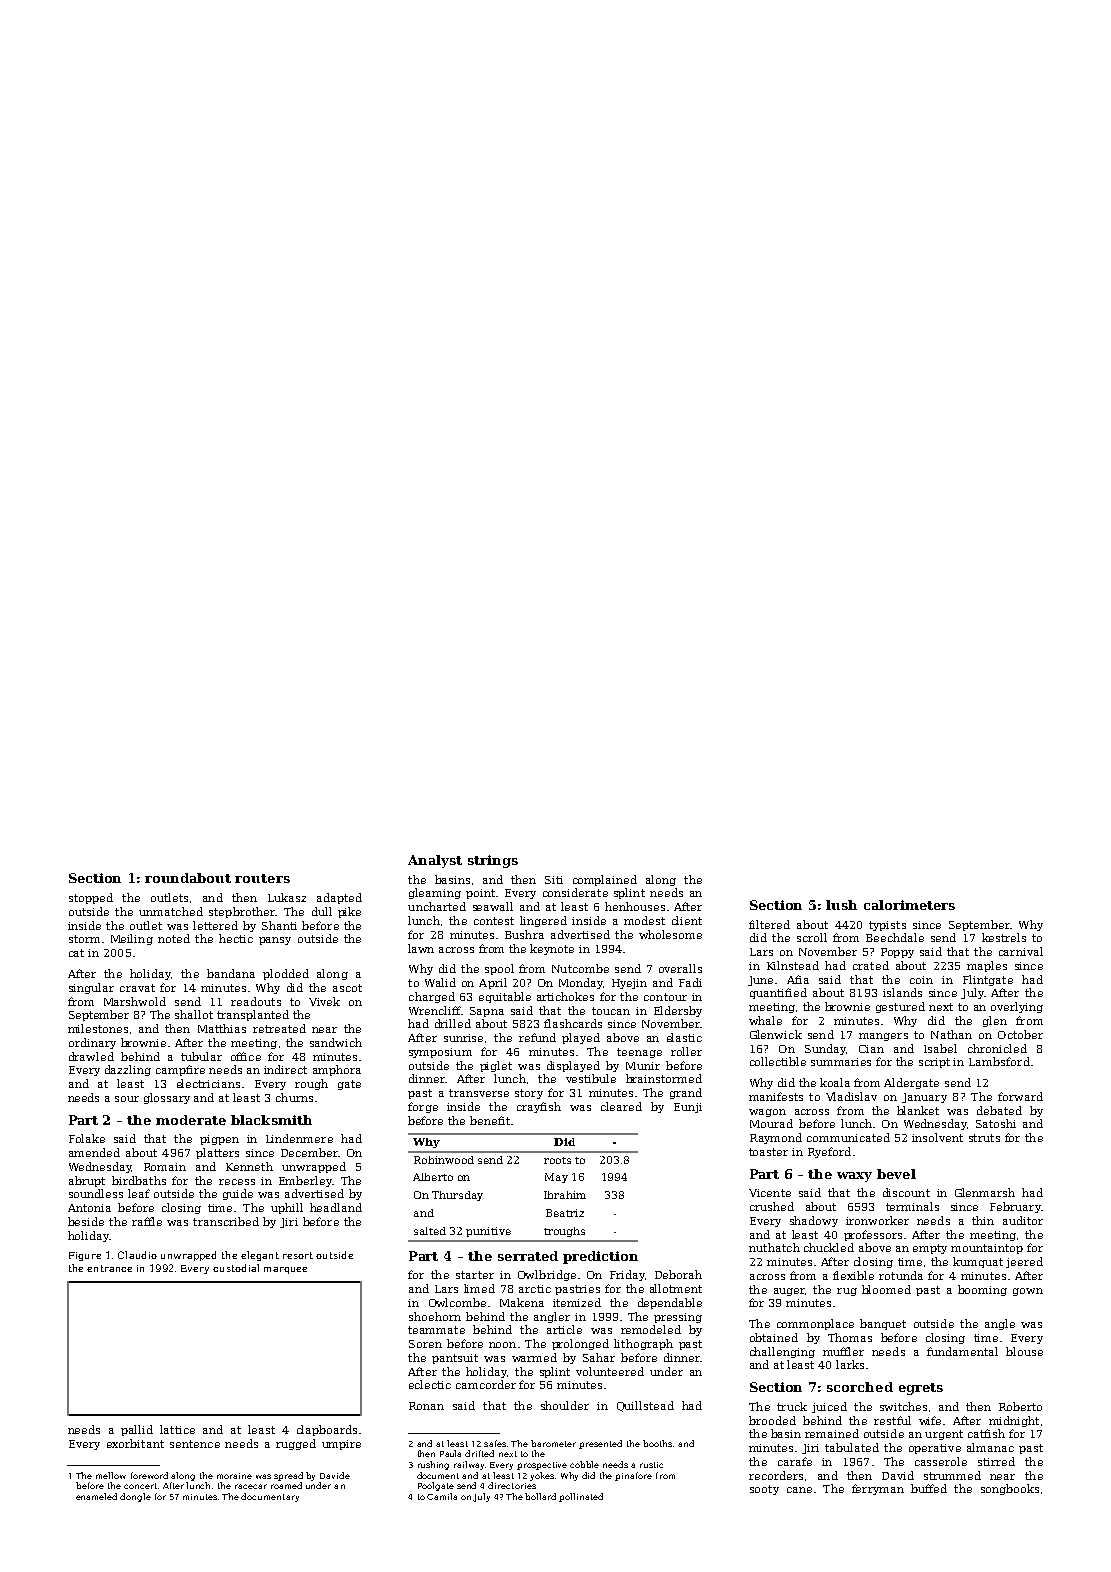 The image size is (1111, 1572). What do you see at coordinates (137, 1430) in the screenshot?
I see `pallid` at bounding box center [137, 1430].
